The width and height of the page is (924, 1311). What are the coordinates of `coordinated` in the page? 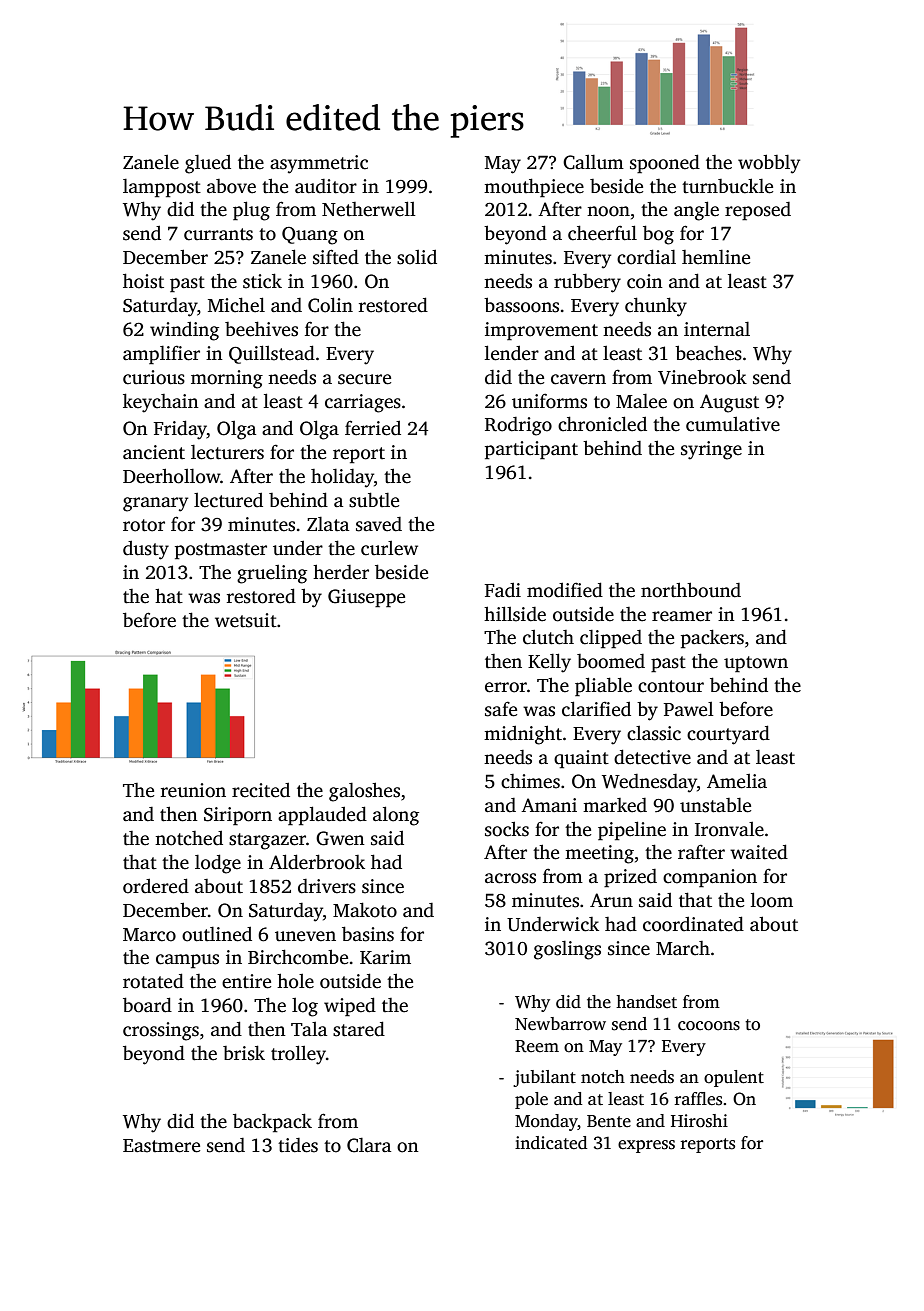 It's located at (693, 924).
